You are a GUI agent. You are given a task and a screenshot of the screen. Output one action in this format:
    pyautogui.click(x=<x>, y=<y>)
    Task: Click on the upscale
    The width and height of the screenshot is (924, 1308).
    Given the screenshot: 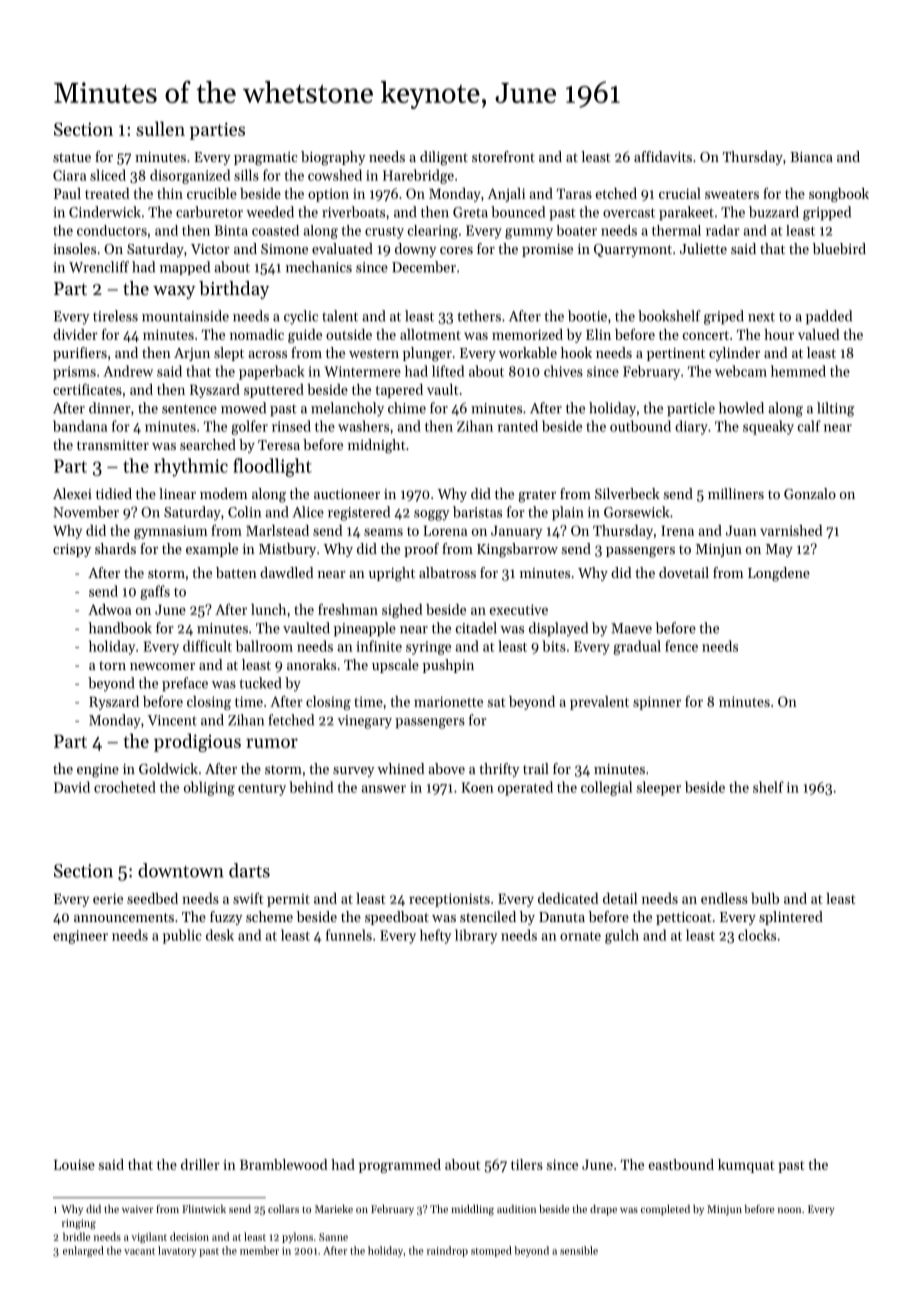 What is the action you would take?
    pyautogui.click(x=395, y=666)
